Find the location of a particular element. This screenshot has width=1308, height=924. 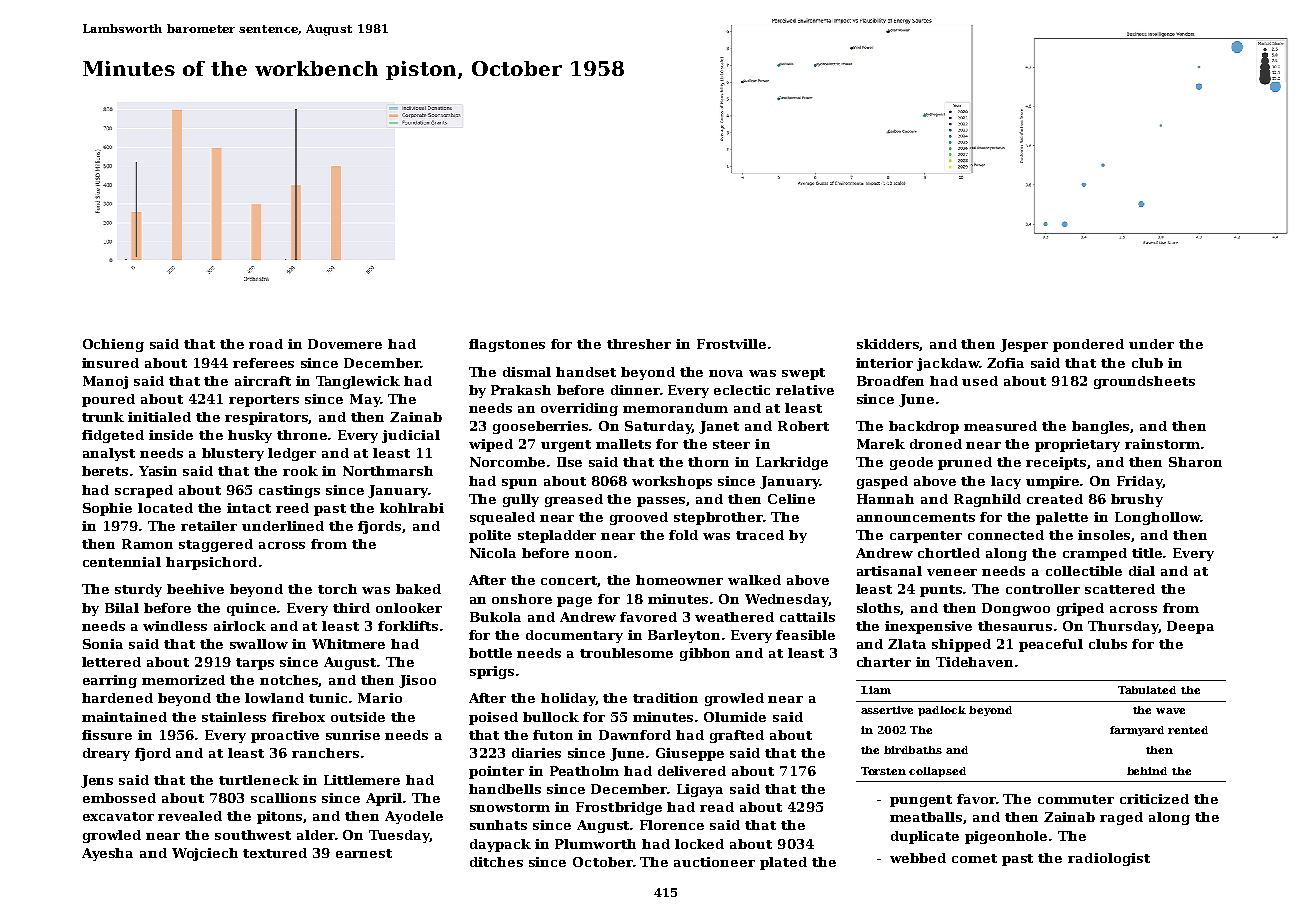

Hannah is located at coordinates (885, 499).
